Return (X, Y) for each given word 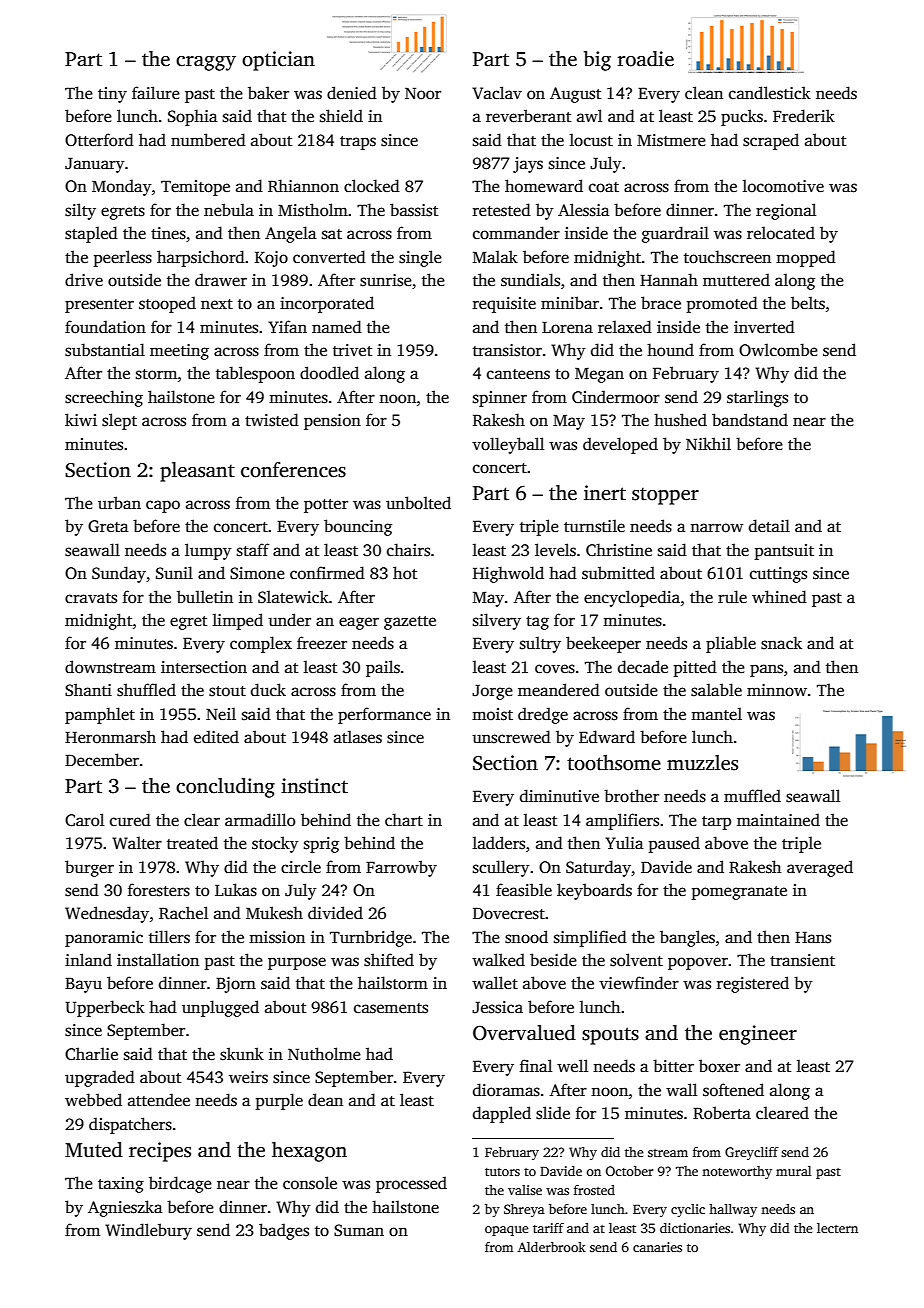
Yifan (287, 326)
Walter (137, 843)
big (597, 61)
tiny (112, 95)
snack (781, 643)
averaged (820, 868)
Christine (619, 550)
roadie (646, 59)
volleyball (508, 445)
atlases (358, 737)
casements (391, 1008)
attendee (159, 1100)
